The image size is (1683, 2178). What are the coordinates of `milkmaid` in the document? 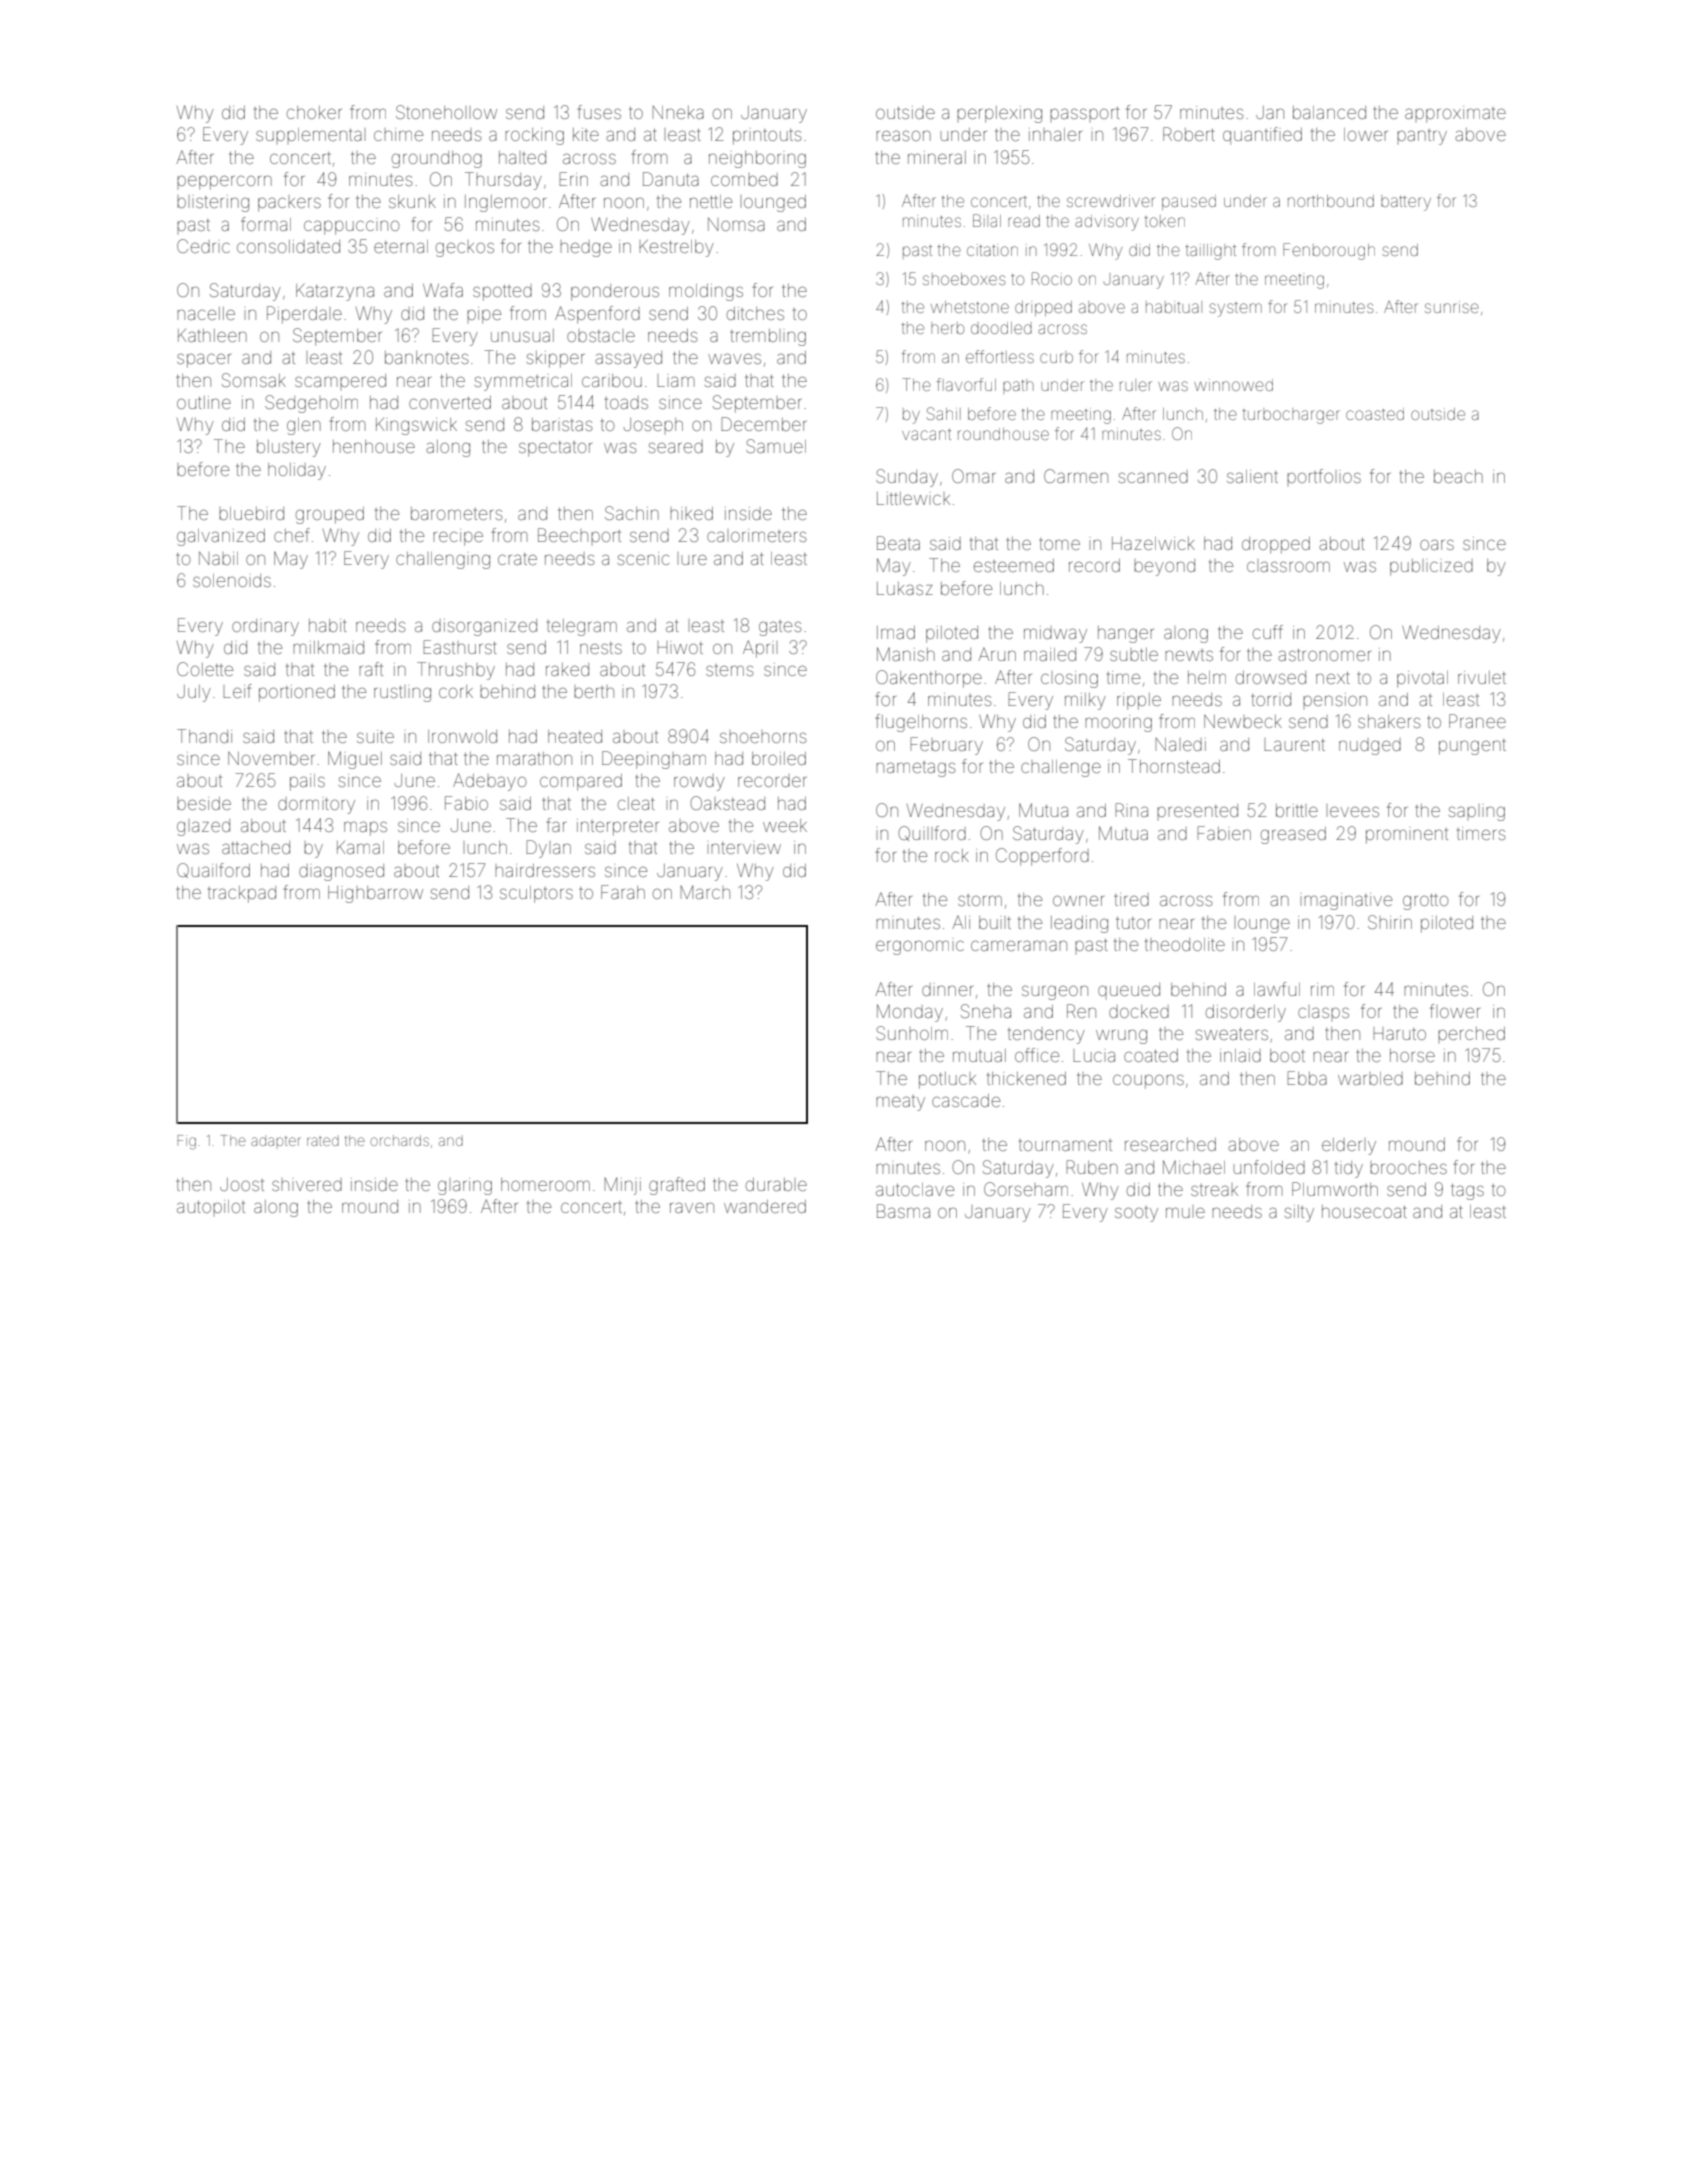 It's located at (328, 647).
